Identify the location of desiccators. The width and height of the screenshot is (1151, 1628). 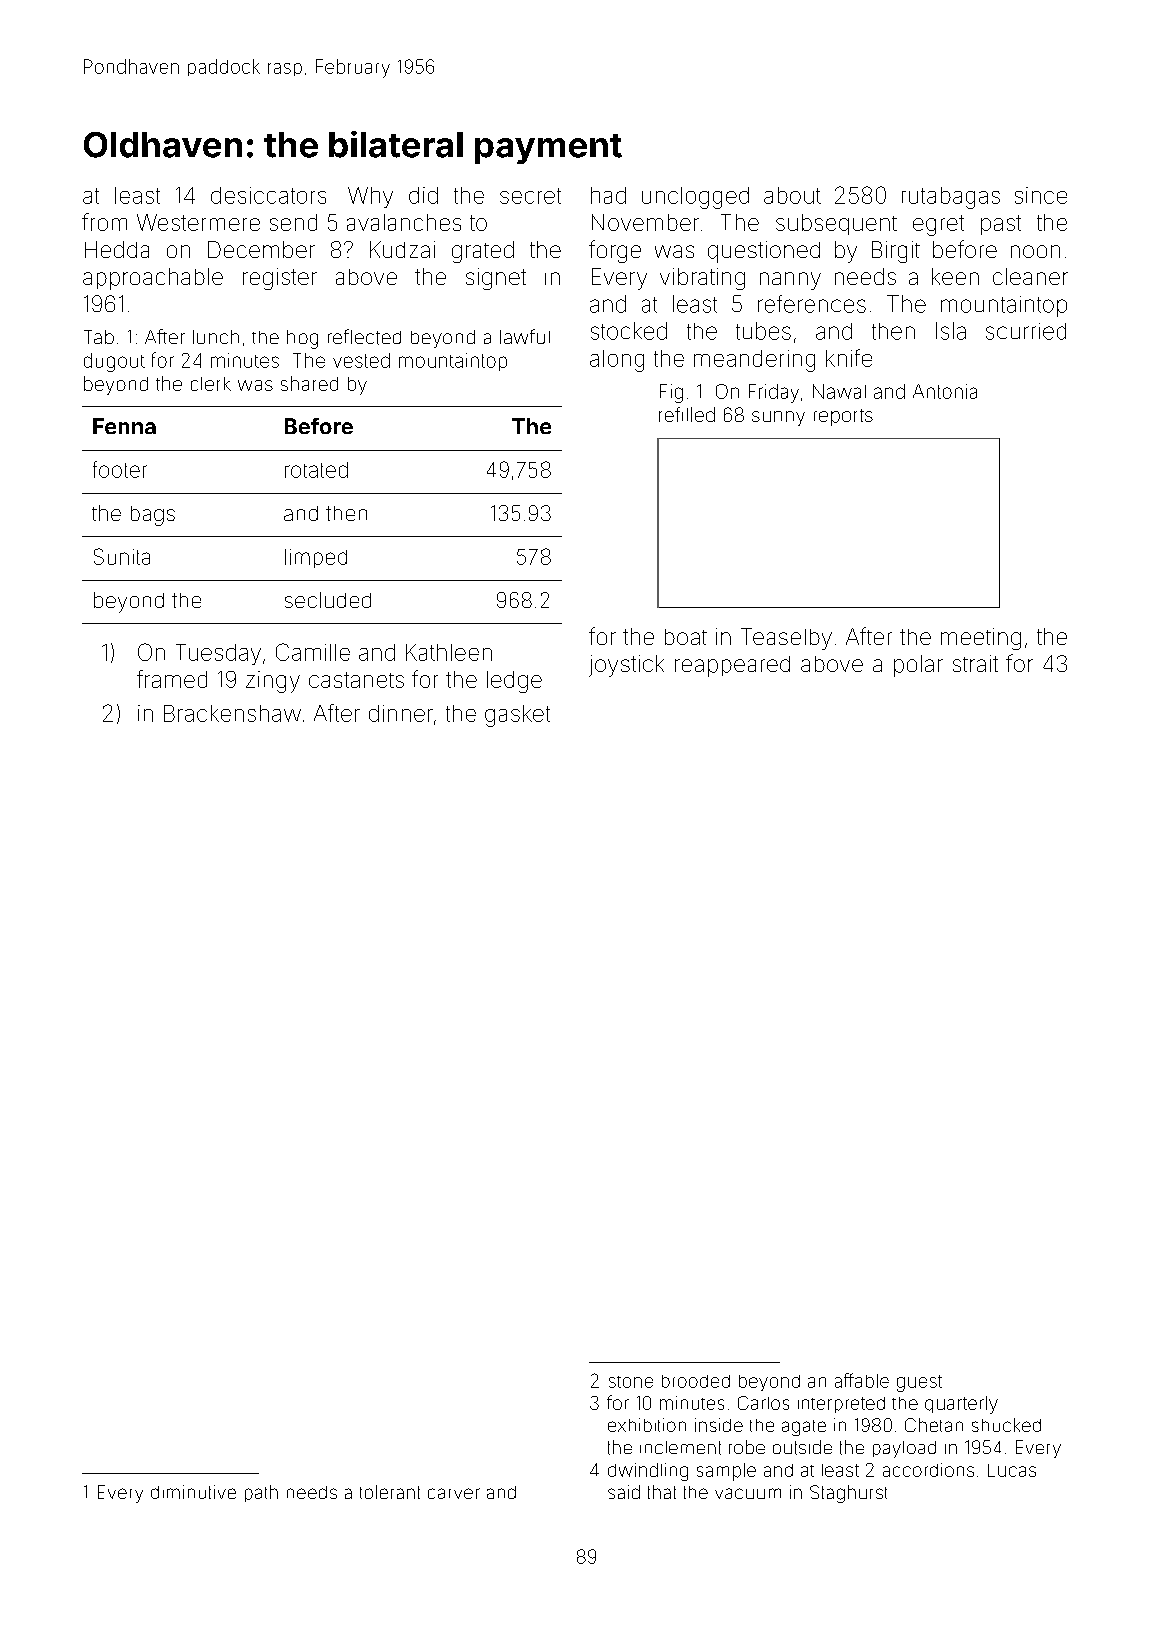
(268, 195).
